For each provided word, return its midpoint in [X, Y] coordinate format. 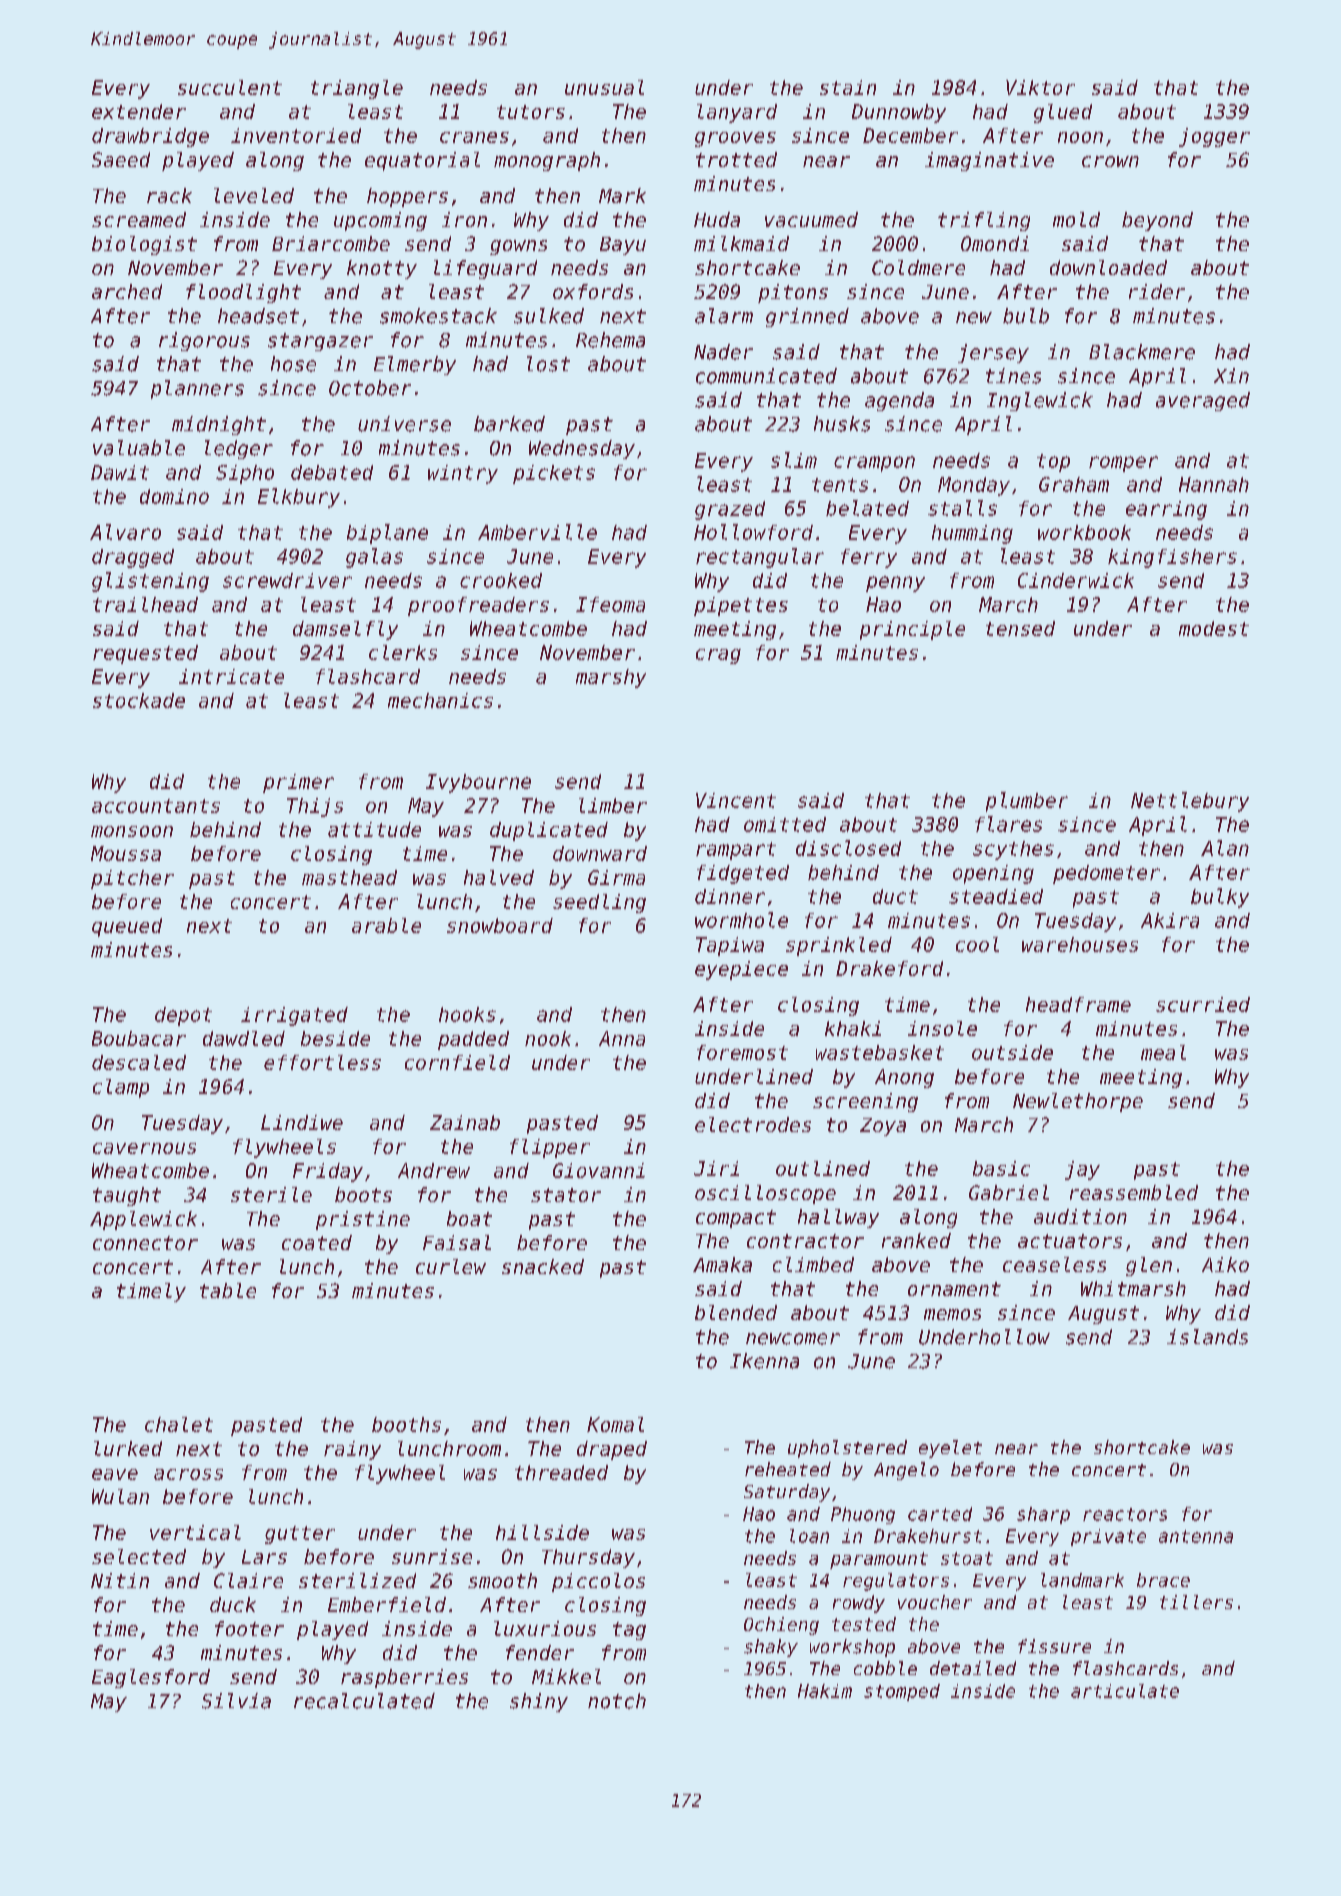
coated [317, 1242]
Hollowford [753, 532]
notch [617, 1701]
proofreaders [478, 606]
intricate [231, 676]
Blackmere [1142, 352]
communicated [766, 376]
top [1053, 463]
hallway [838, 1218]
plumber [1027, 802]
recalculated [364, 1701]
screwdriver [287, 580]
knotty [382, 269]
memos [952, 1314]
